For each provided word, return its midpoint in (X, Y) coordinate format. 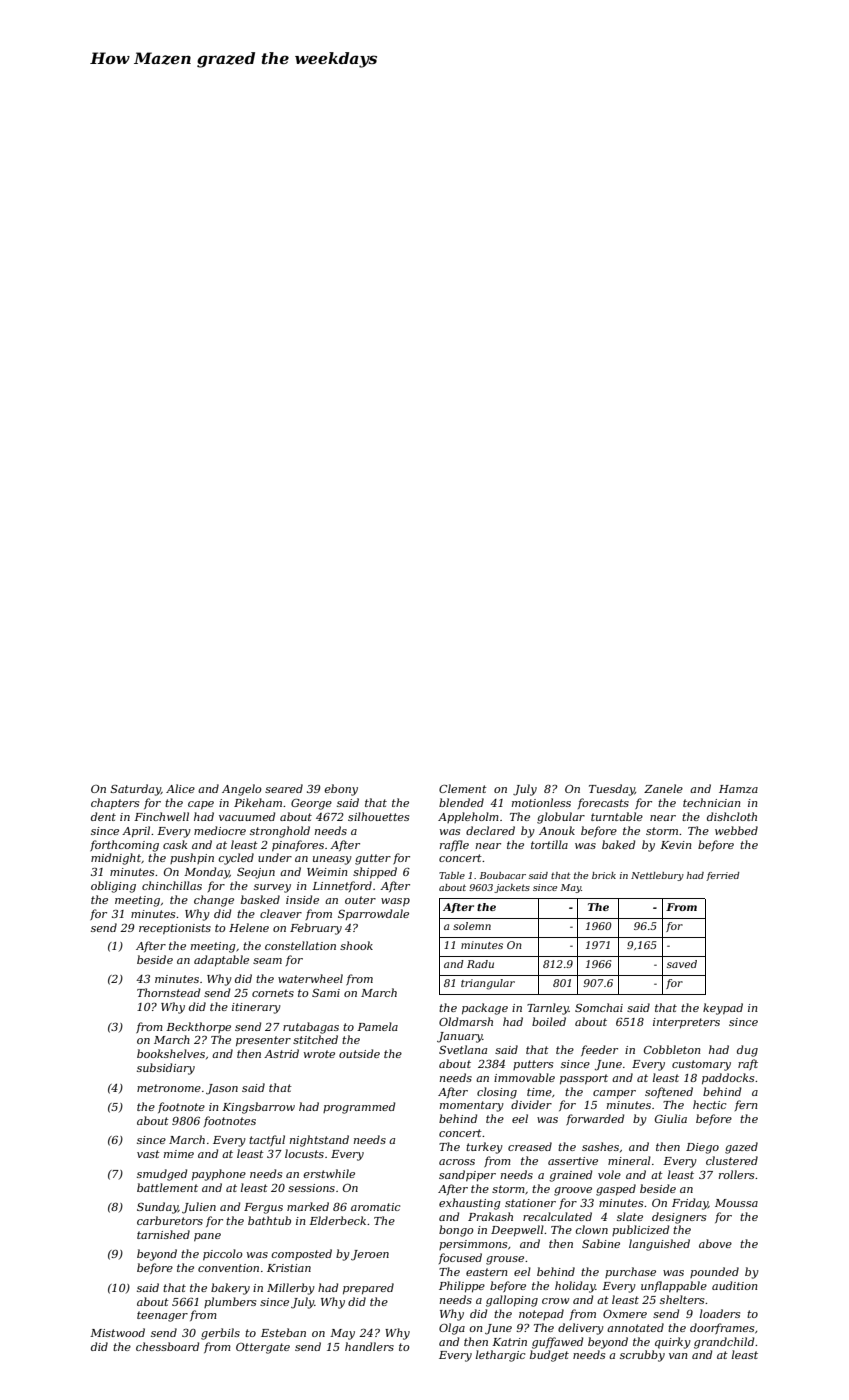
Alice (180, 788)
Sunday (157, 1208)
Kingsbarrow (258, 1108)
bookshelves (171, 1053)
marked (308, 1206)
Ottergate (263, 1348)
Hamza (738, 789)
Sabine (601, 1243)
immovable (524, 1077)
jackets (512, 888)
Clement (463, 788)
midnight (116, 859)
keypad (723, 1009)
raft (748, 1064)
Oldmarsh (466, 1021)
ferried (723, 876)
